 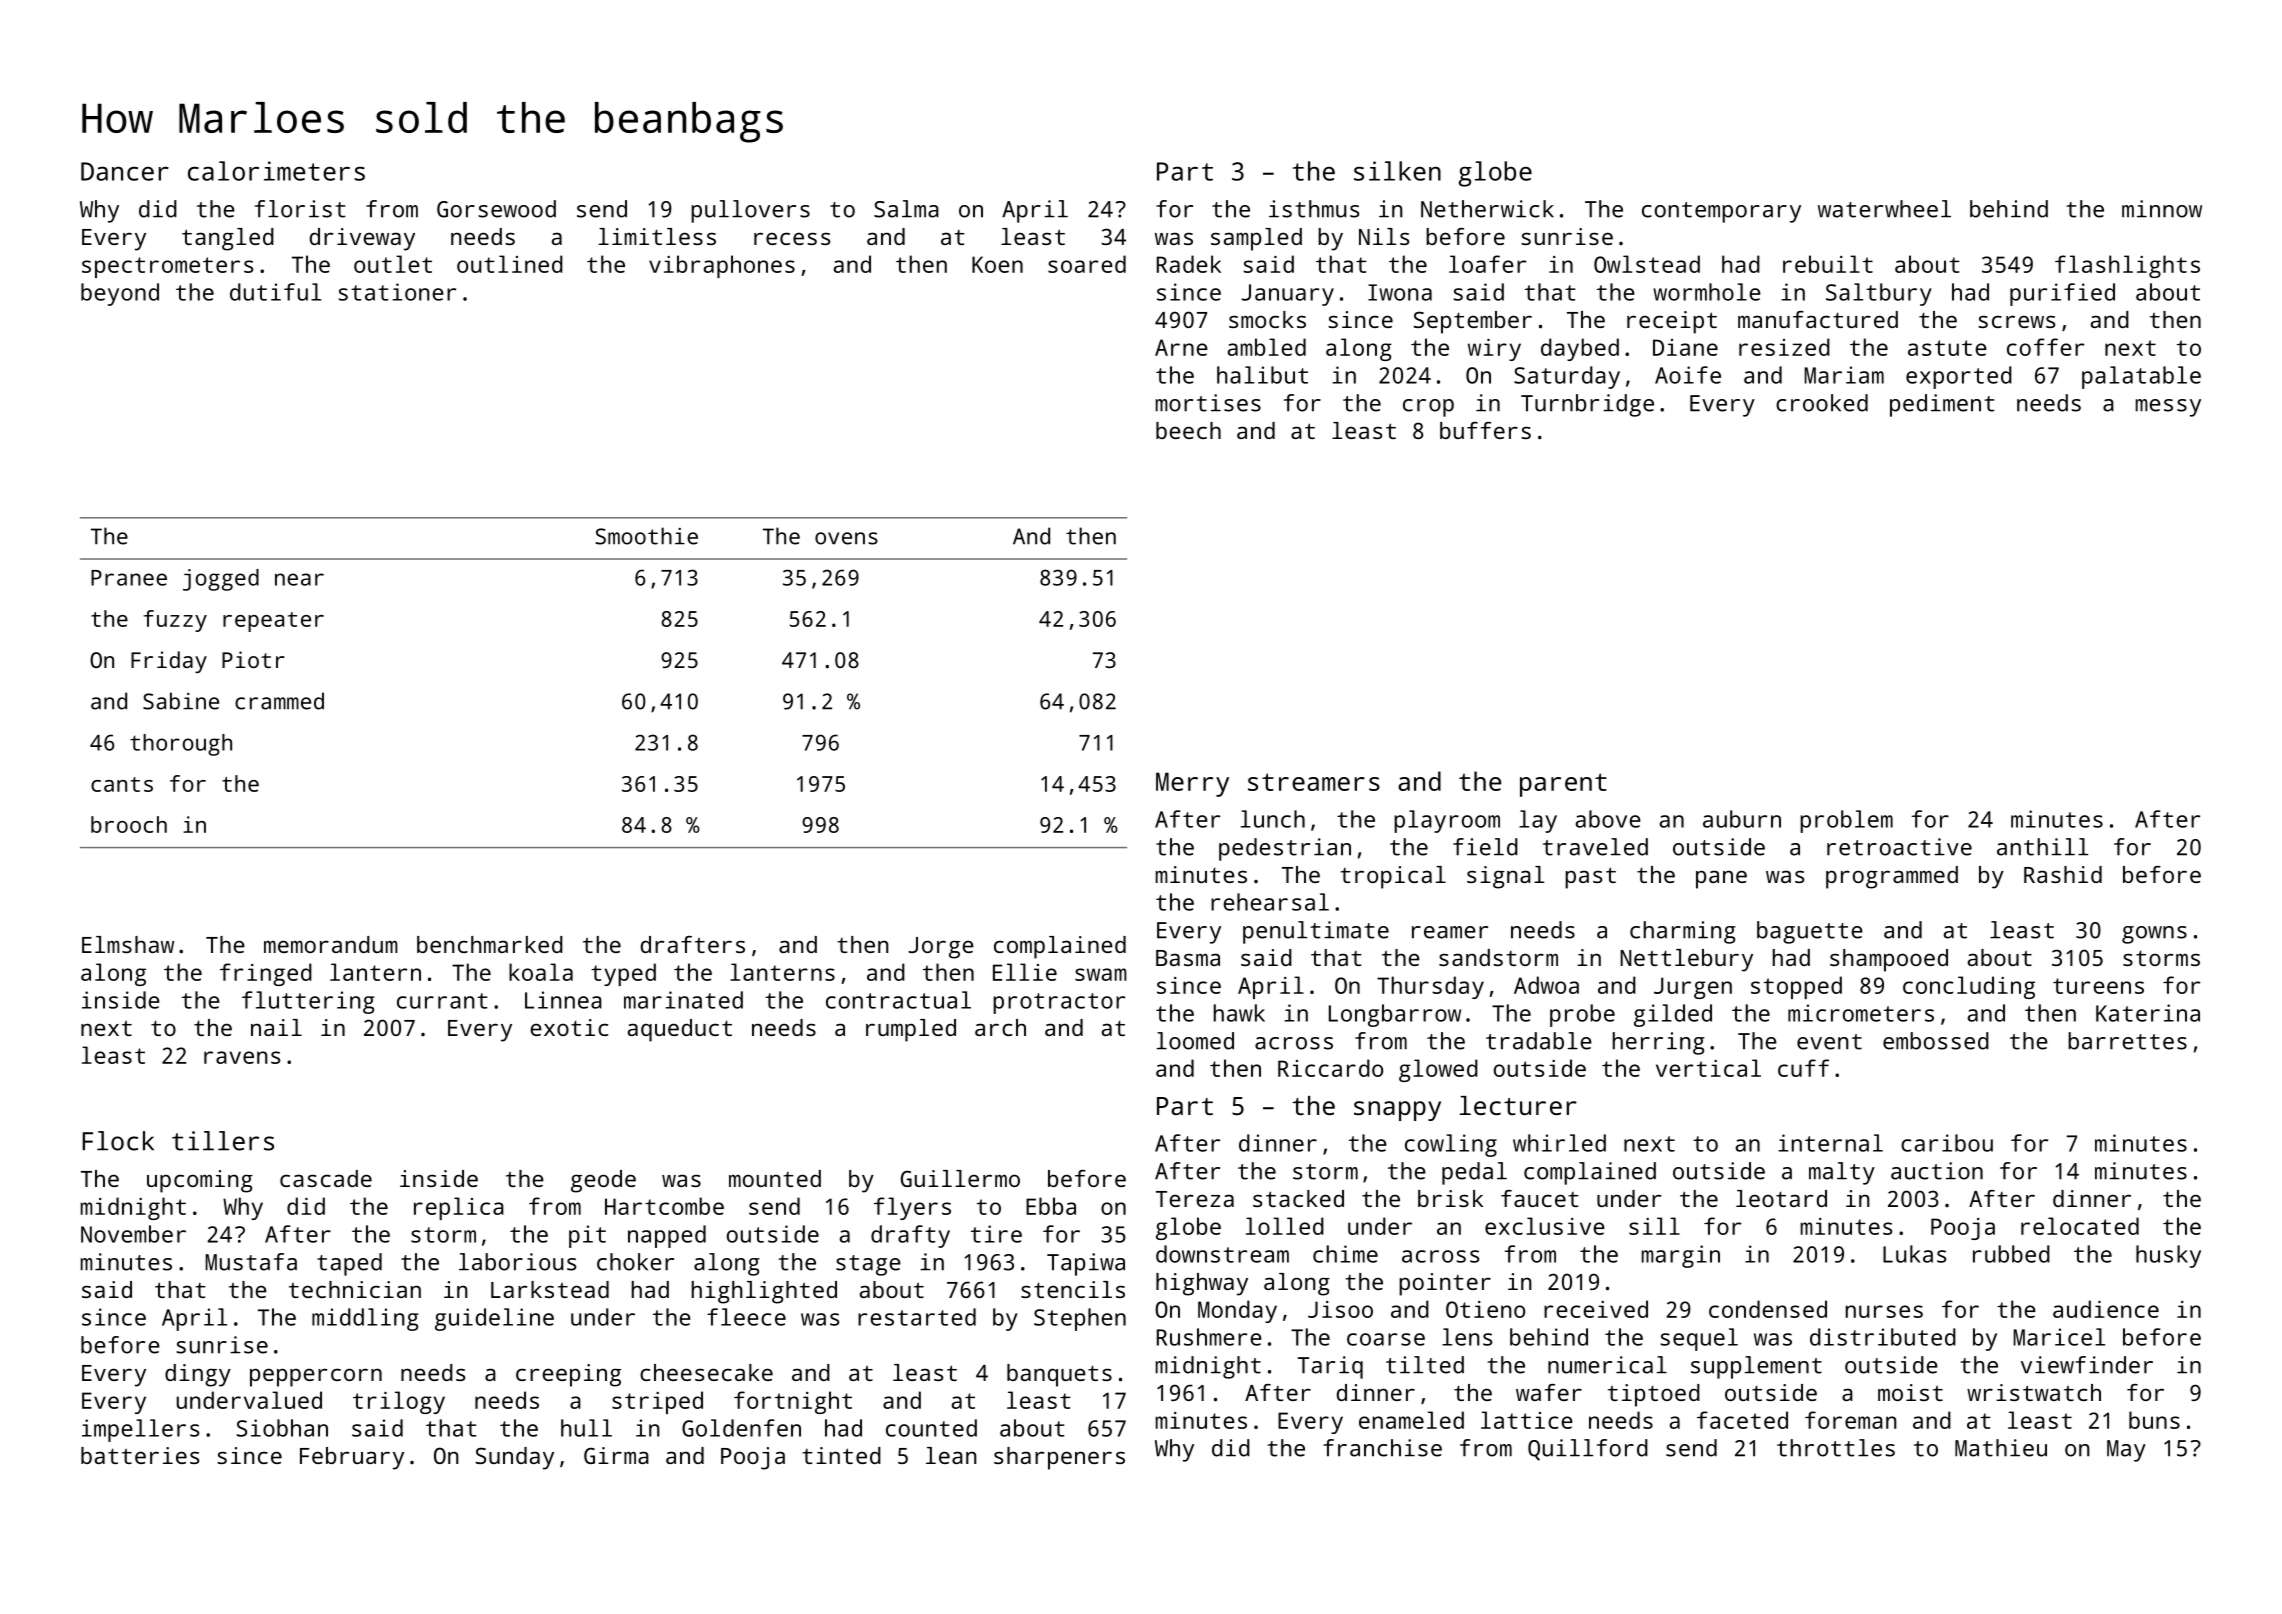 I want to click on thorough, so click(x=181, y=745).
